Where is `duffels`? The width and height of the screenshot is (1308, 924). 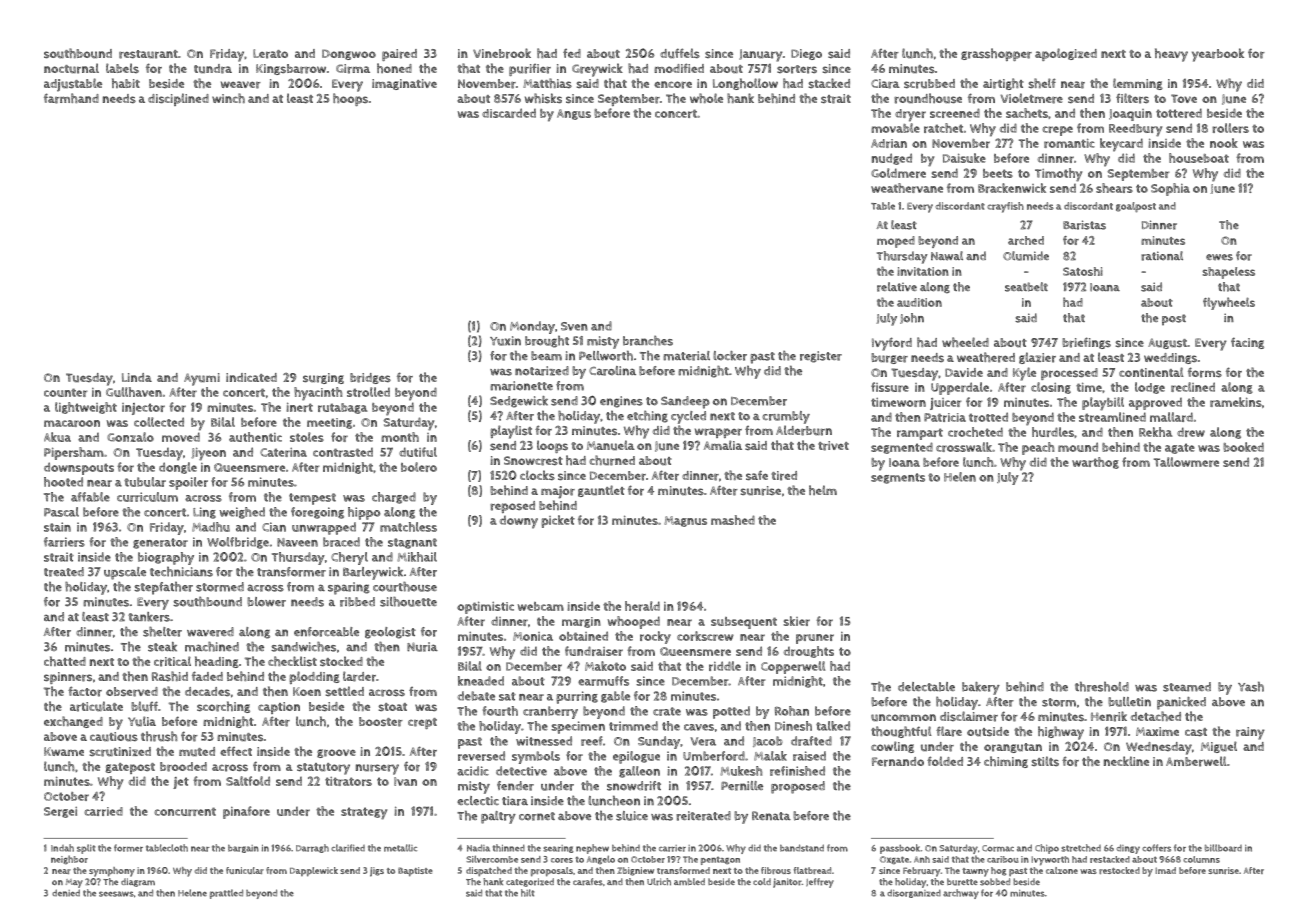
duffels is located at coordinates (680, 53).
